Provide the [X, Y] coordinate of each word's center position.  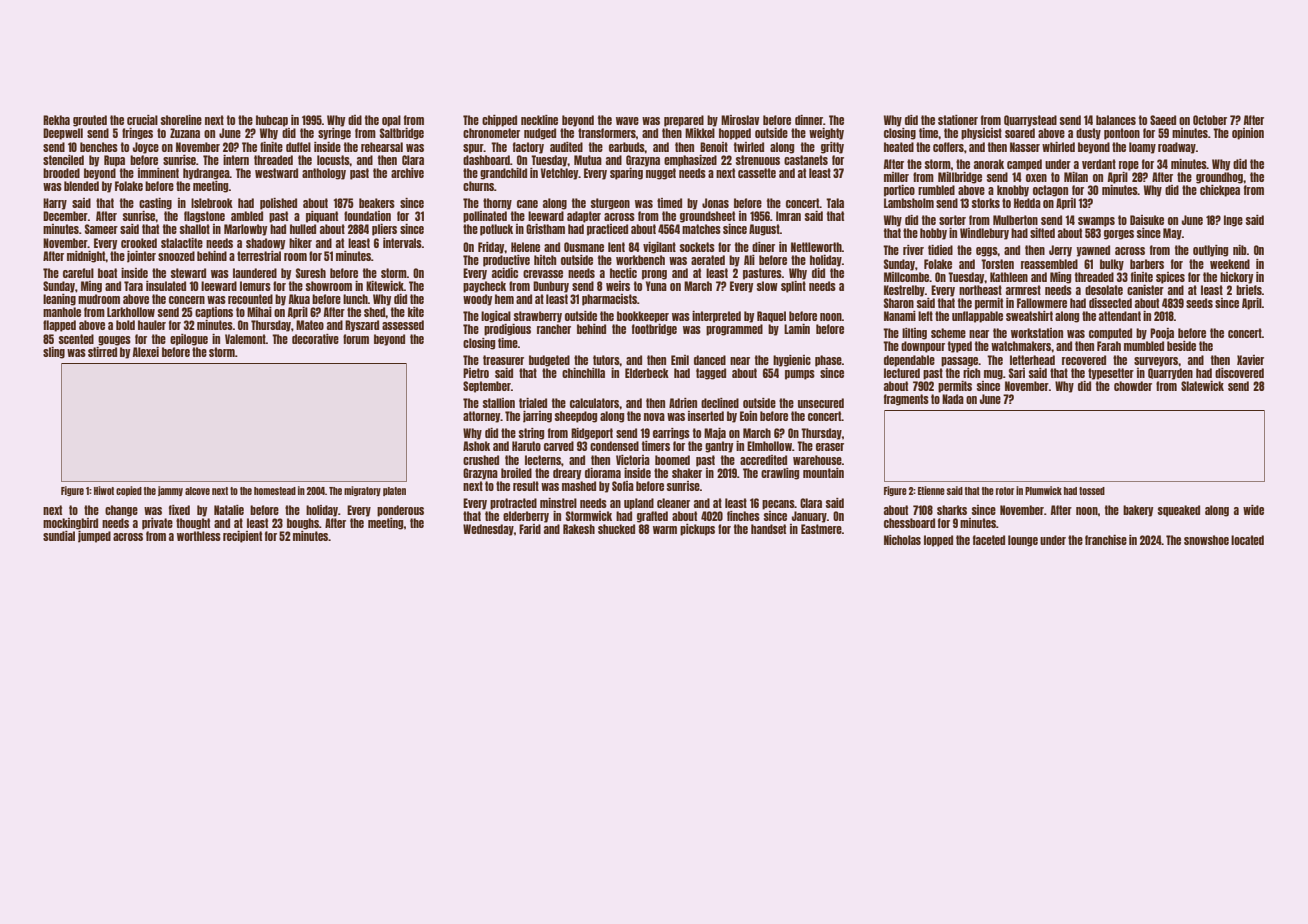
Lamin [797, 329]
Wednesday [488, 530]
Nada [953, 399]
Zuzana [185, 133]
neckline [539, 120]
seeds [1199, 303]
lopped [938, 541]
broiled [516, 473]
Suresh [311, 273]
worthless [199, 536]
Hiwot [104, 490]
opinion [1248, 134]
